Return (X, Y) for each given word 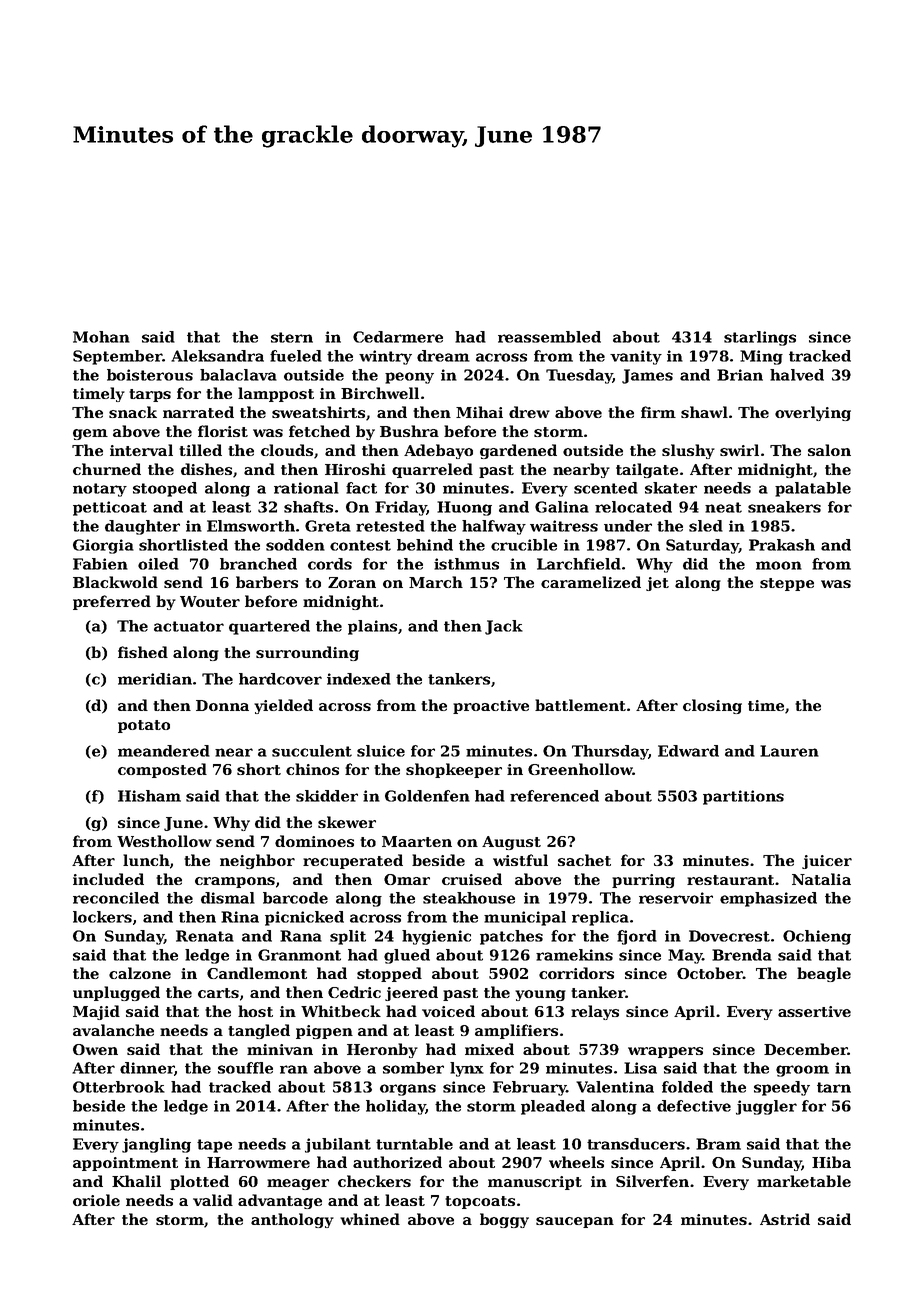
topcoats (480, 1202)
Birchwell (380, 393)
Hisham (149, 796)
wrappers (665, 1052)
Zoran (352, 582)
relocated (633, 507)
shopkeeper (454, 770)
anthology (292, 1220)
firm (658, 412)
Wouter (210, 601)
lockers (102, 917)
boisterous (150, 375)
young (540, 995)
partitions (743, 797)
